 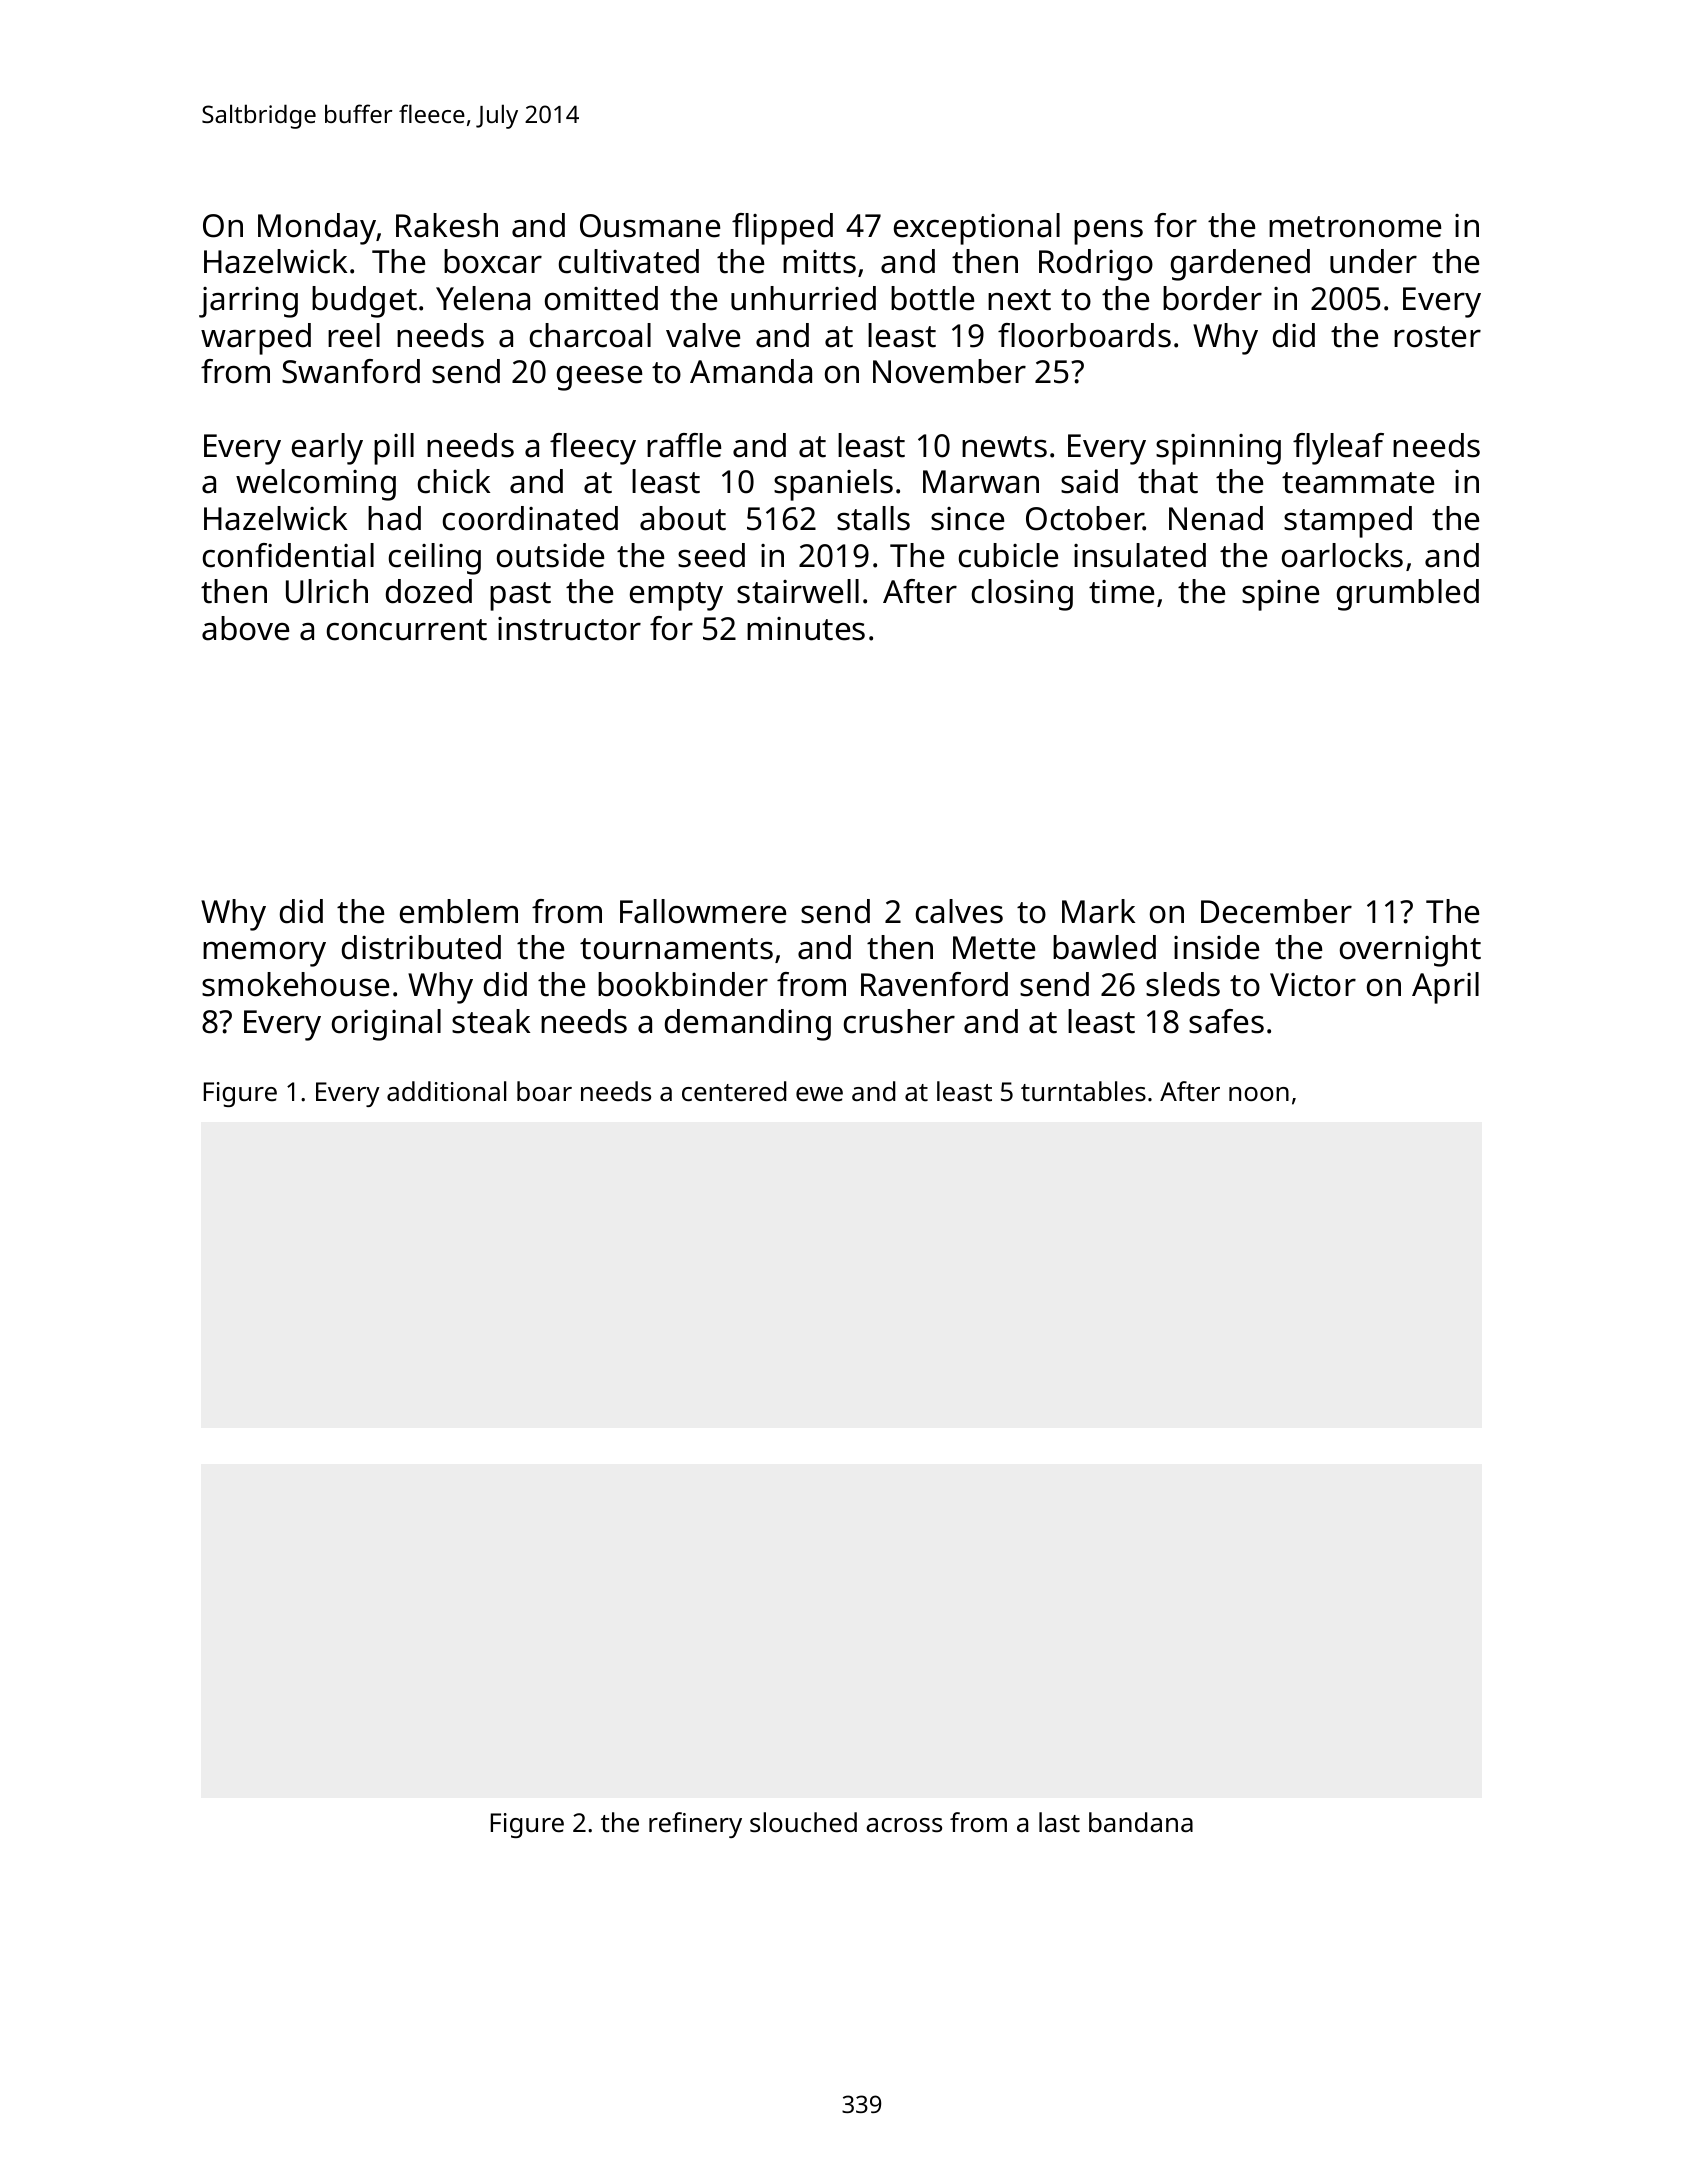 I want to click on refinery, so click(x=695, y=1825).
